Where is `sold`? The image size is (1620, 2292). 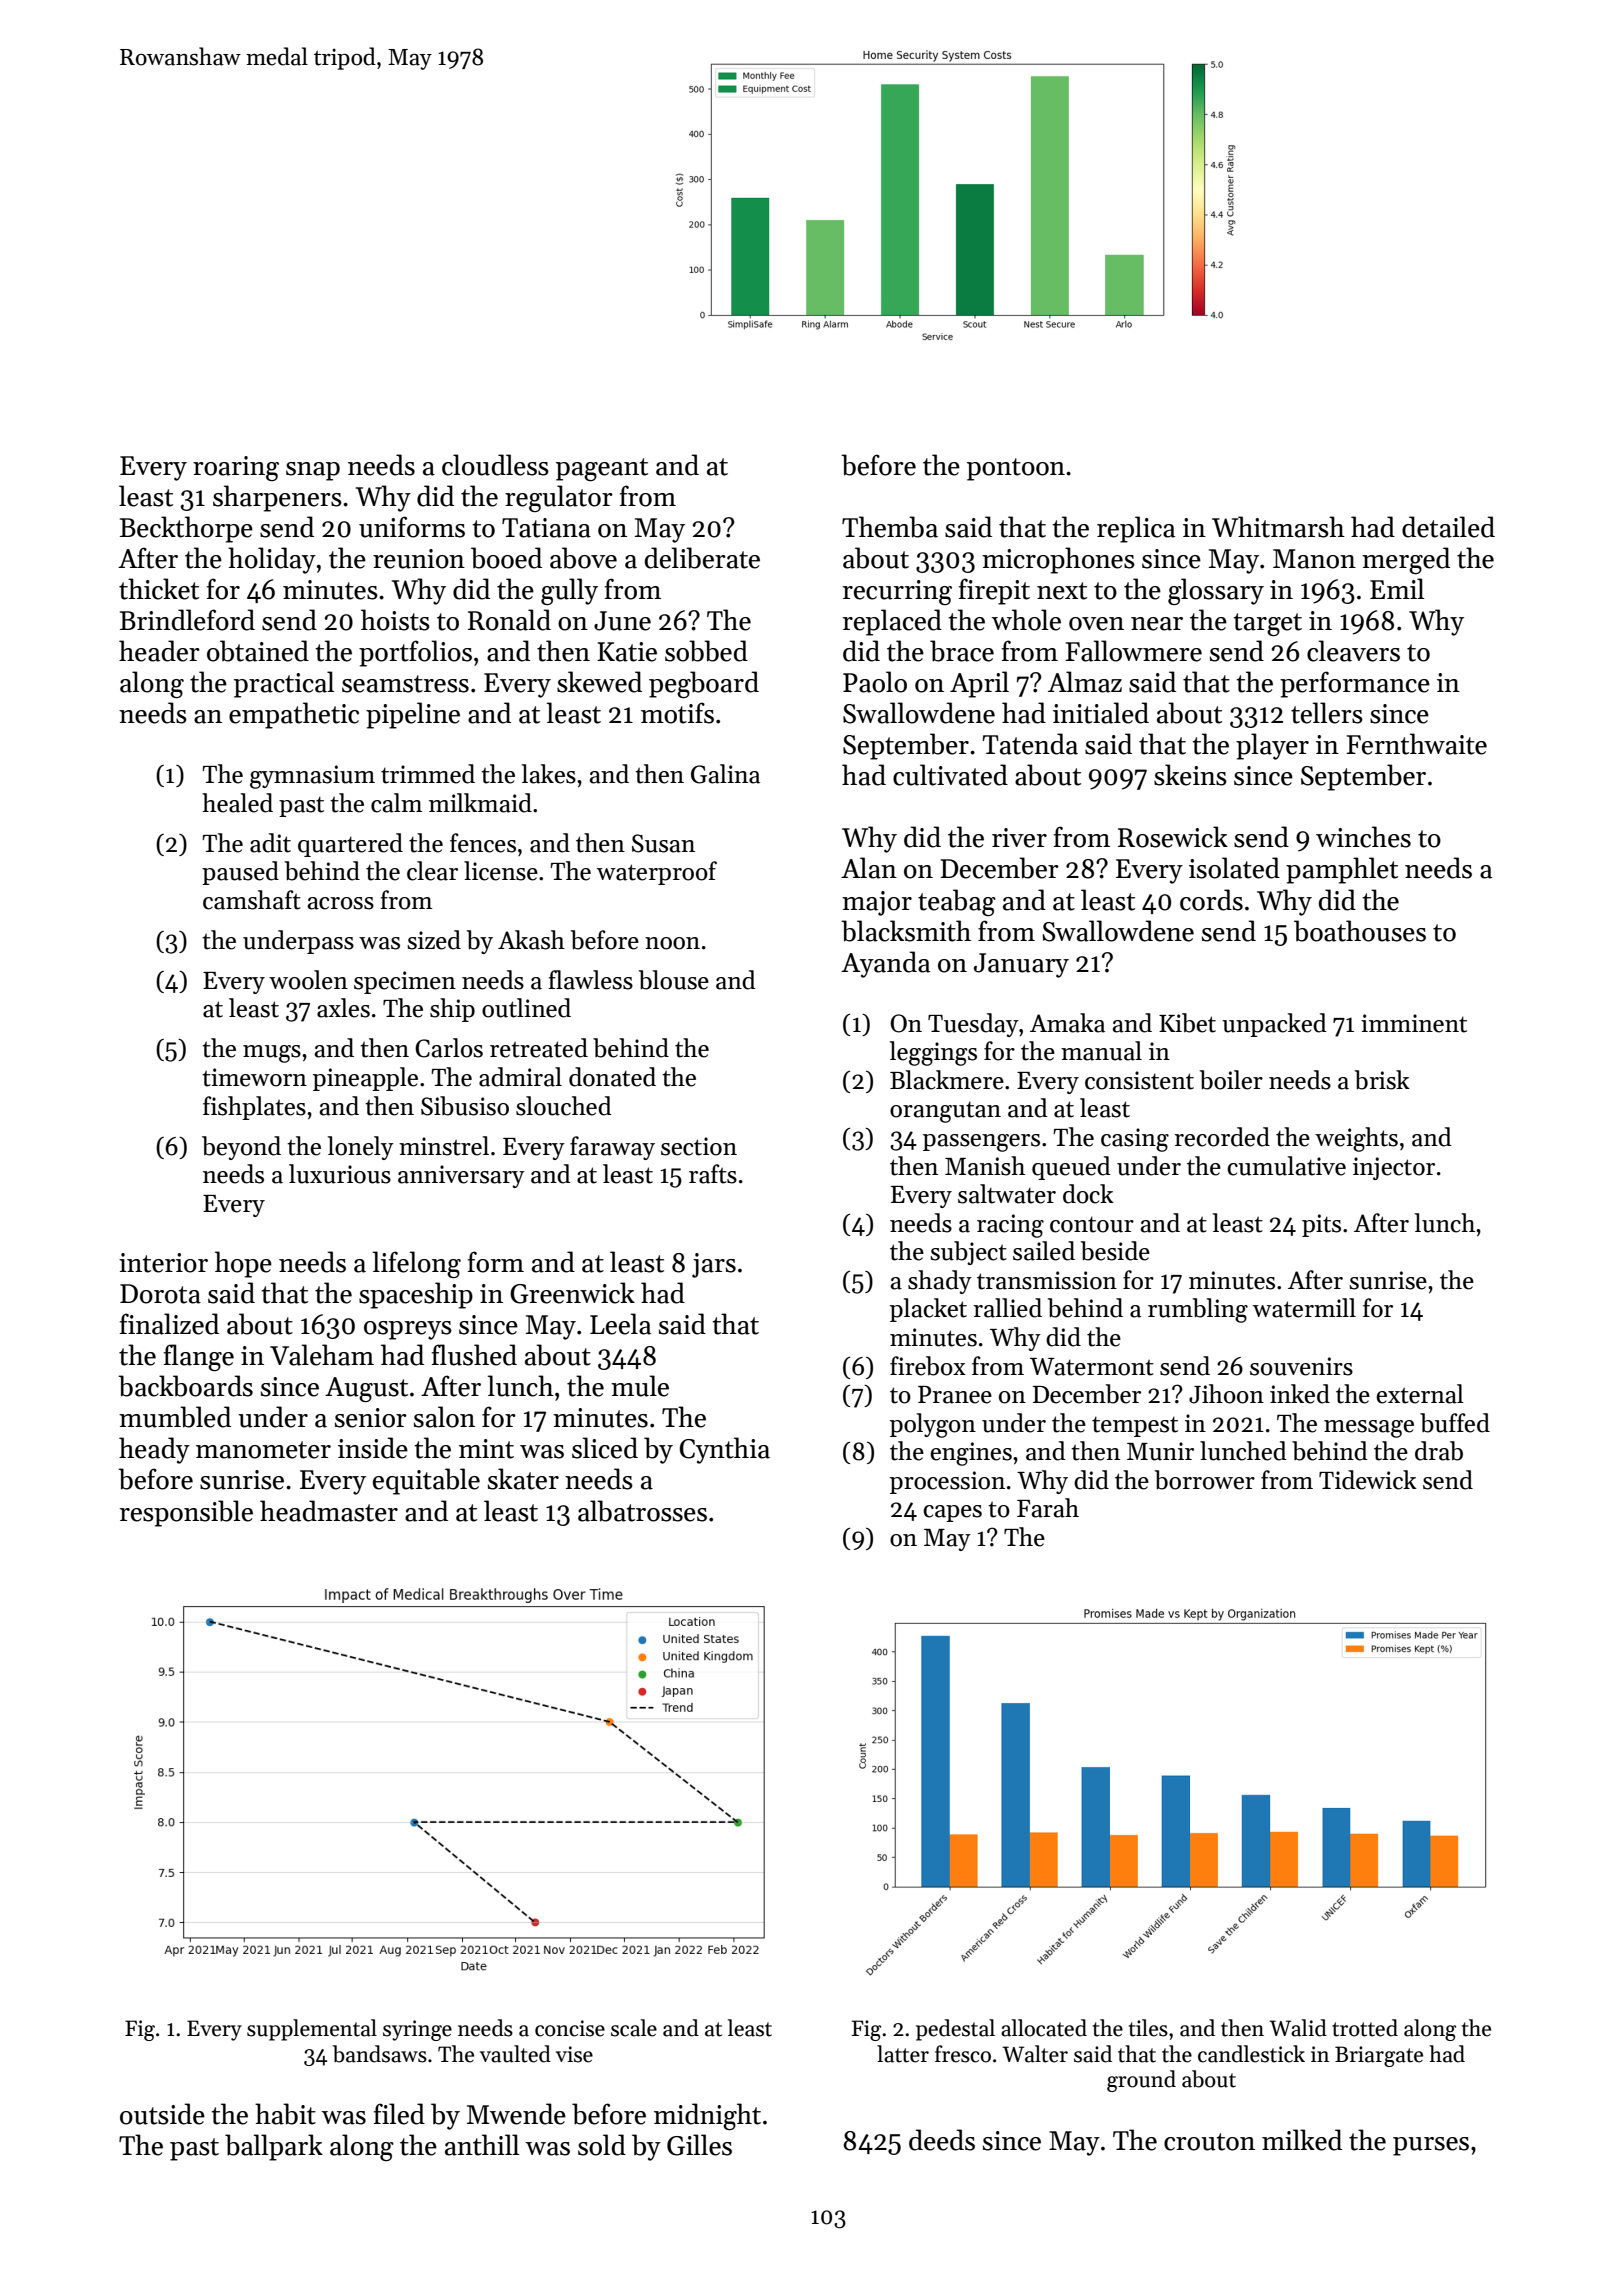 sold is located at coordinates (602, 2145).
